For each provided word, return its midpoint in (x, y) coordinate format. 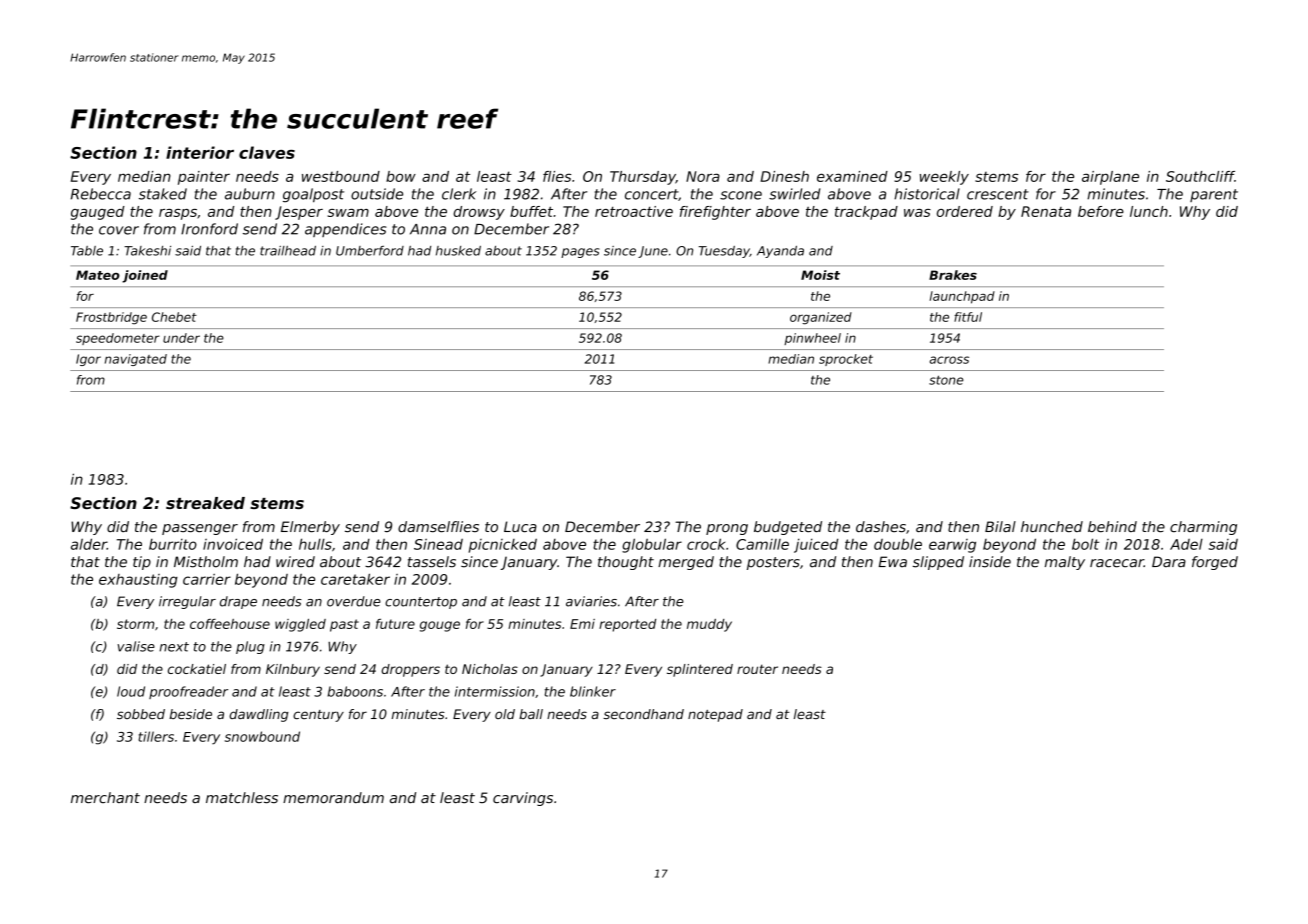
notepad (715, 715)
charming (1203, 528)
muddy (709, 625)
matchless (242, 798)
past (344, 625)
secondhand (643, 714)
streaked (205, 503)
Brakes (953, 275)
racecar (1117, 563)
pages (580, 253)
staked (163, 194)
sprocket (846, 360)
